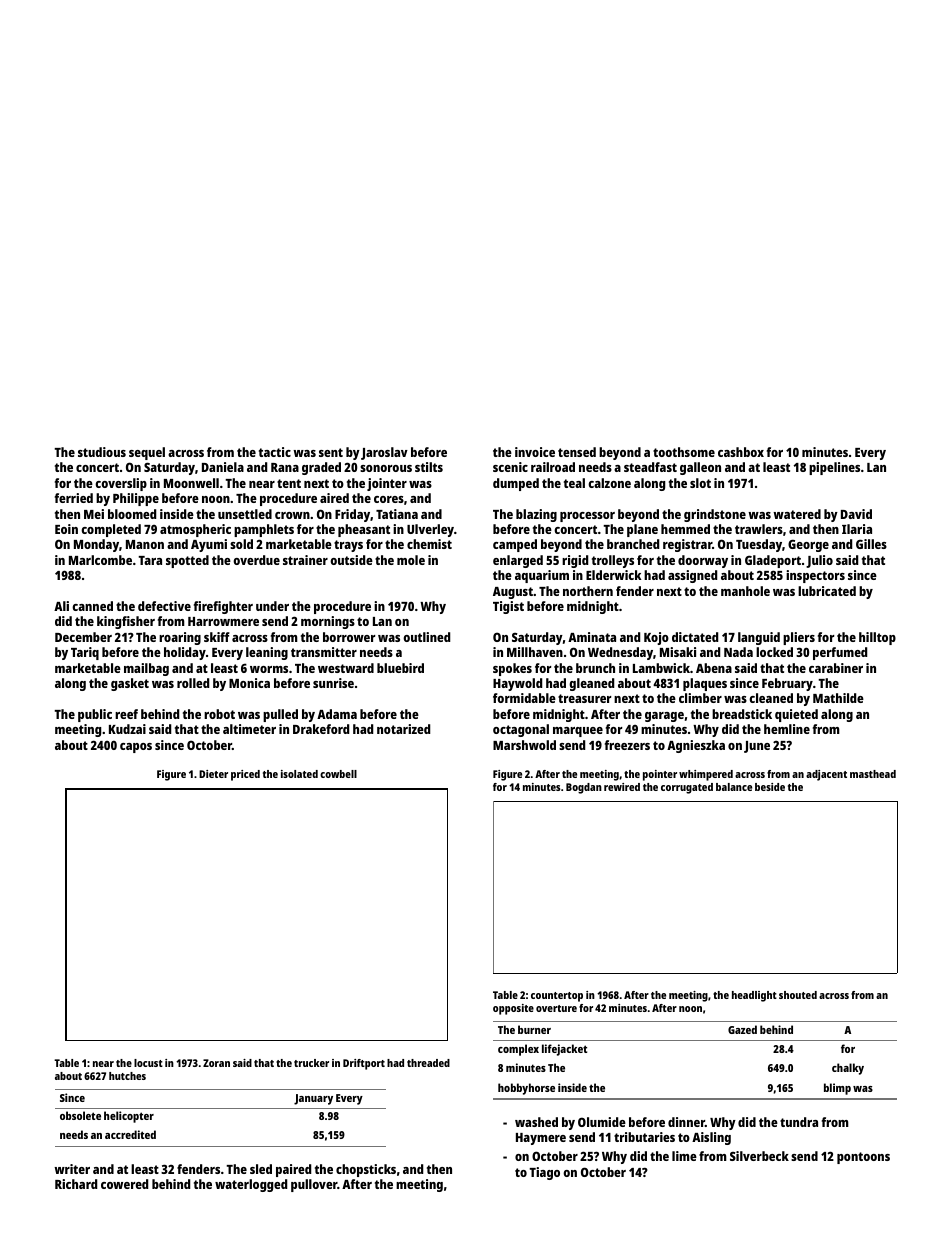 The width and height of the image is (952, 1233). Describe the element at coordinates (577, 452) in the image. I see `tensed` at that location.
